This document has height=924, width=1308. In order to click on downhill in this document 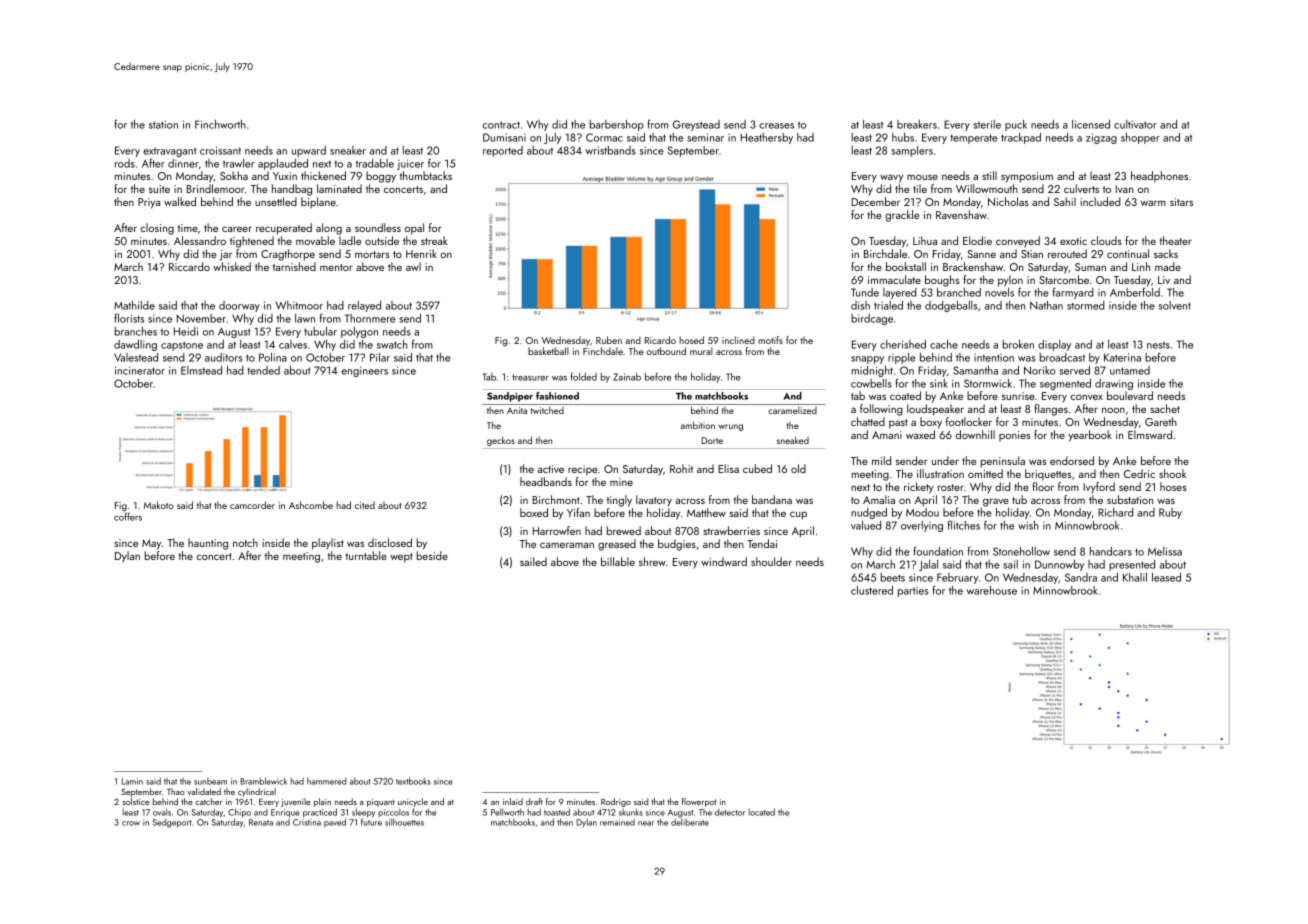, I will do `click(975, 434)`.
